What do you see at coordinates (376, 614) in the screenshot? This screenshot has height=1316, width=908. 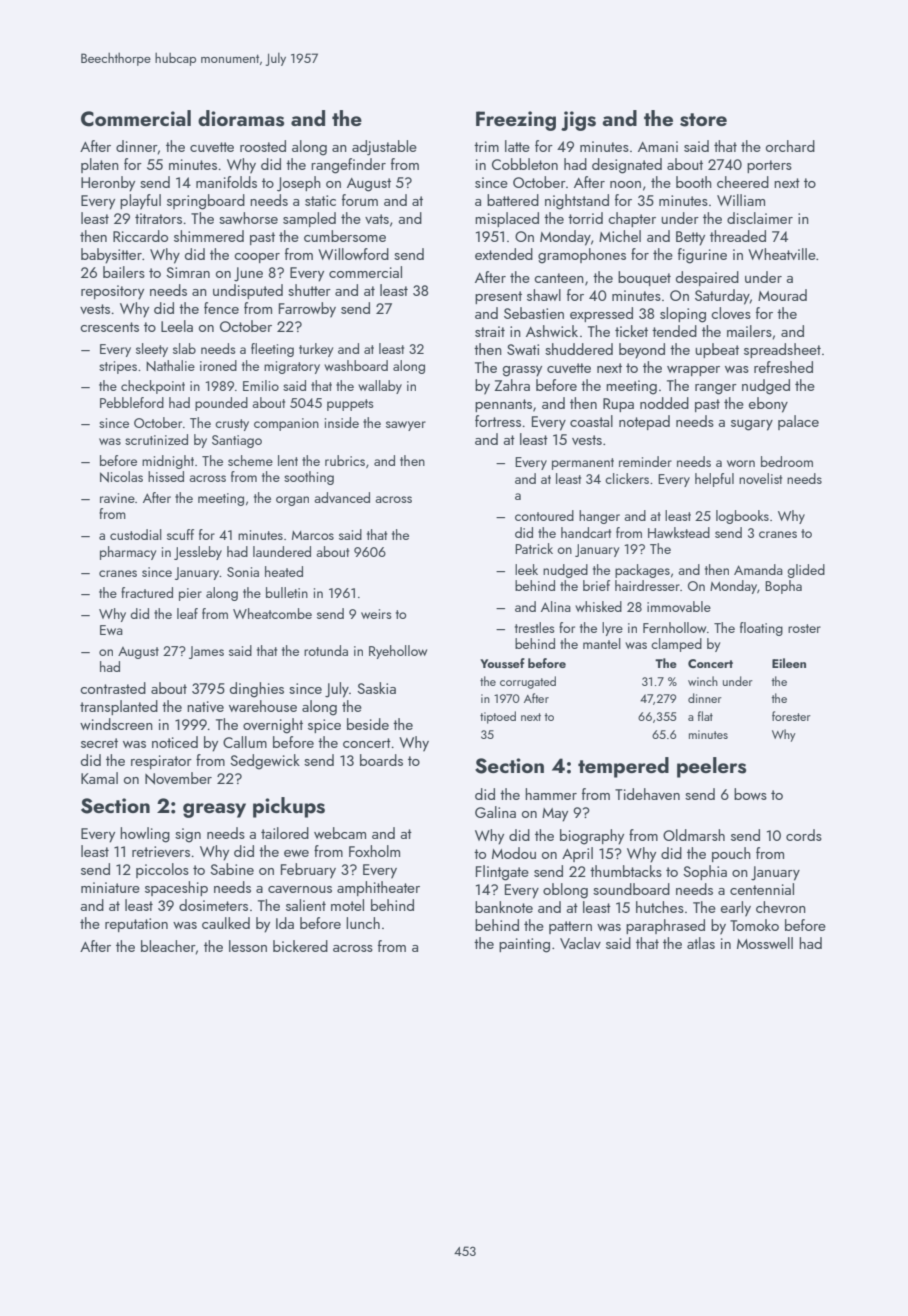 I see `weirs` at bounding box center [376, 614].
